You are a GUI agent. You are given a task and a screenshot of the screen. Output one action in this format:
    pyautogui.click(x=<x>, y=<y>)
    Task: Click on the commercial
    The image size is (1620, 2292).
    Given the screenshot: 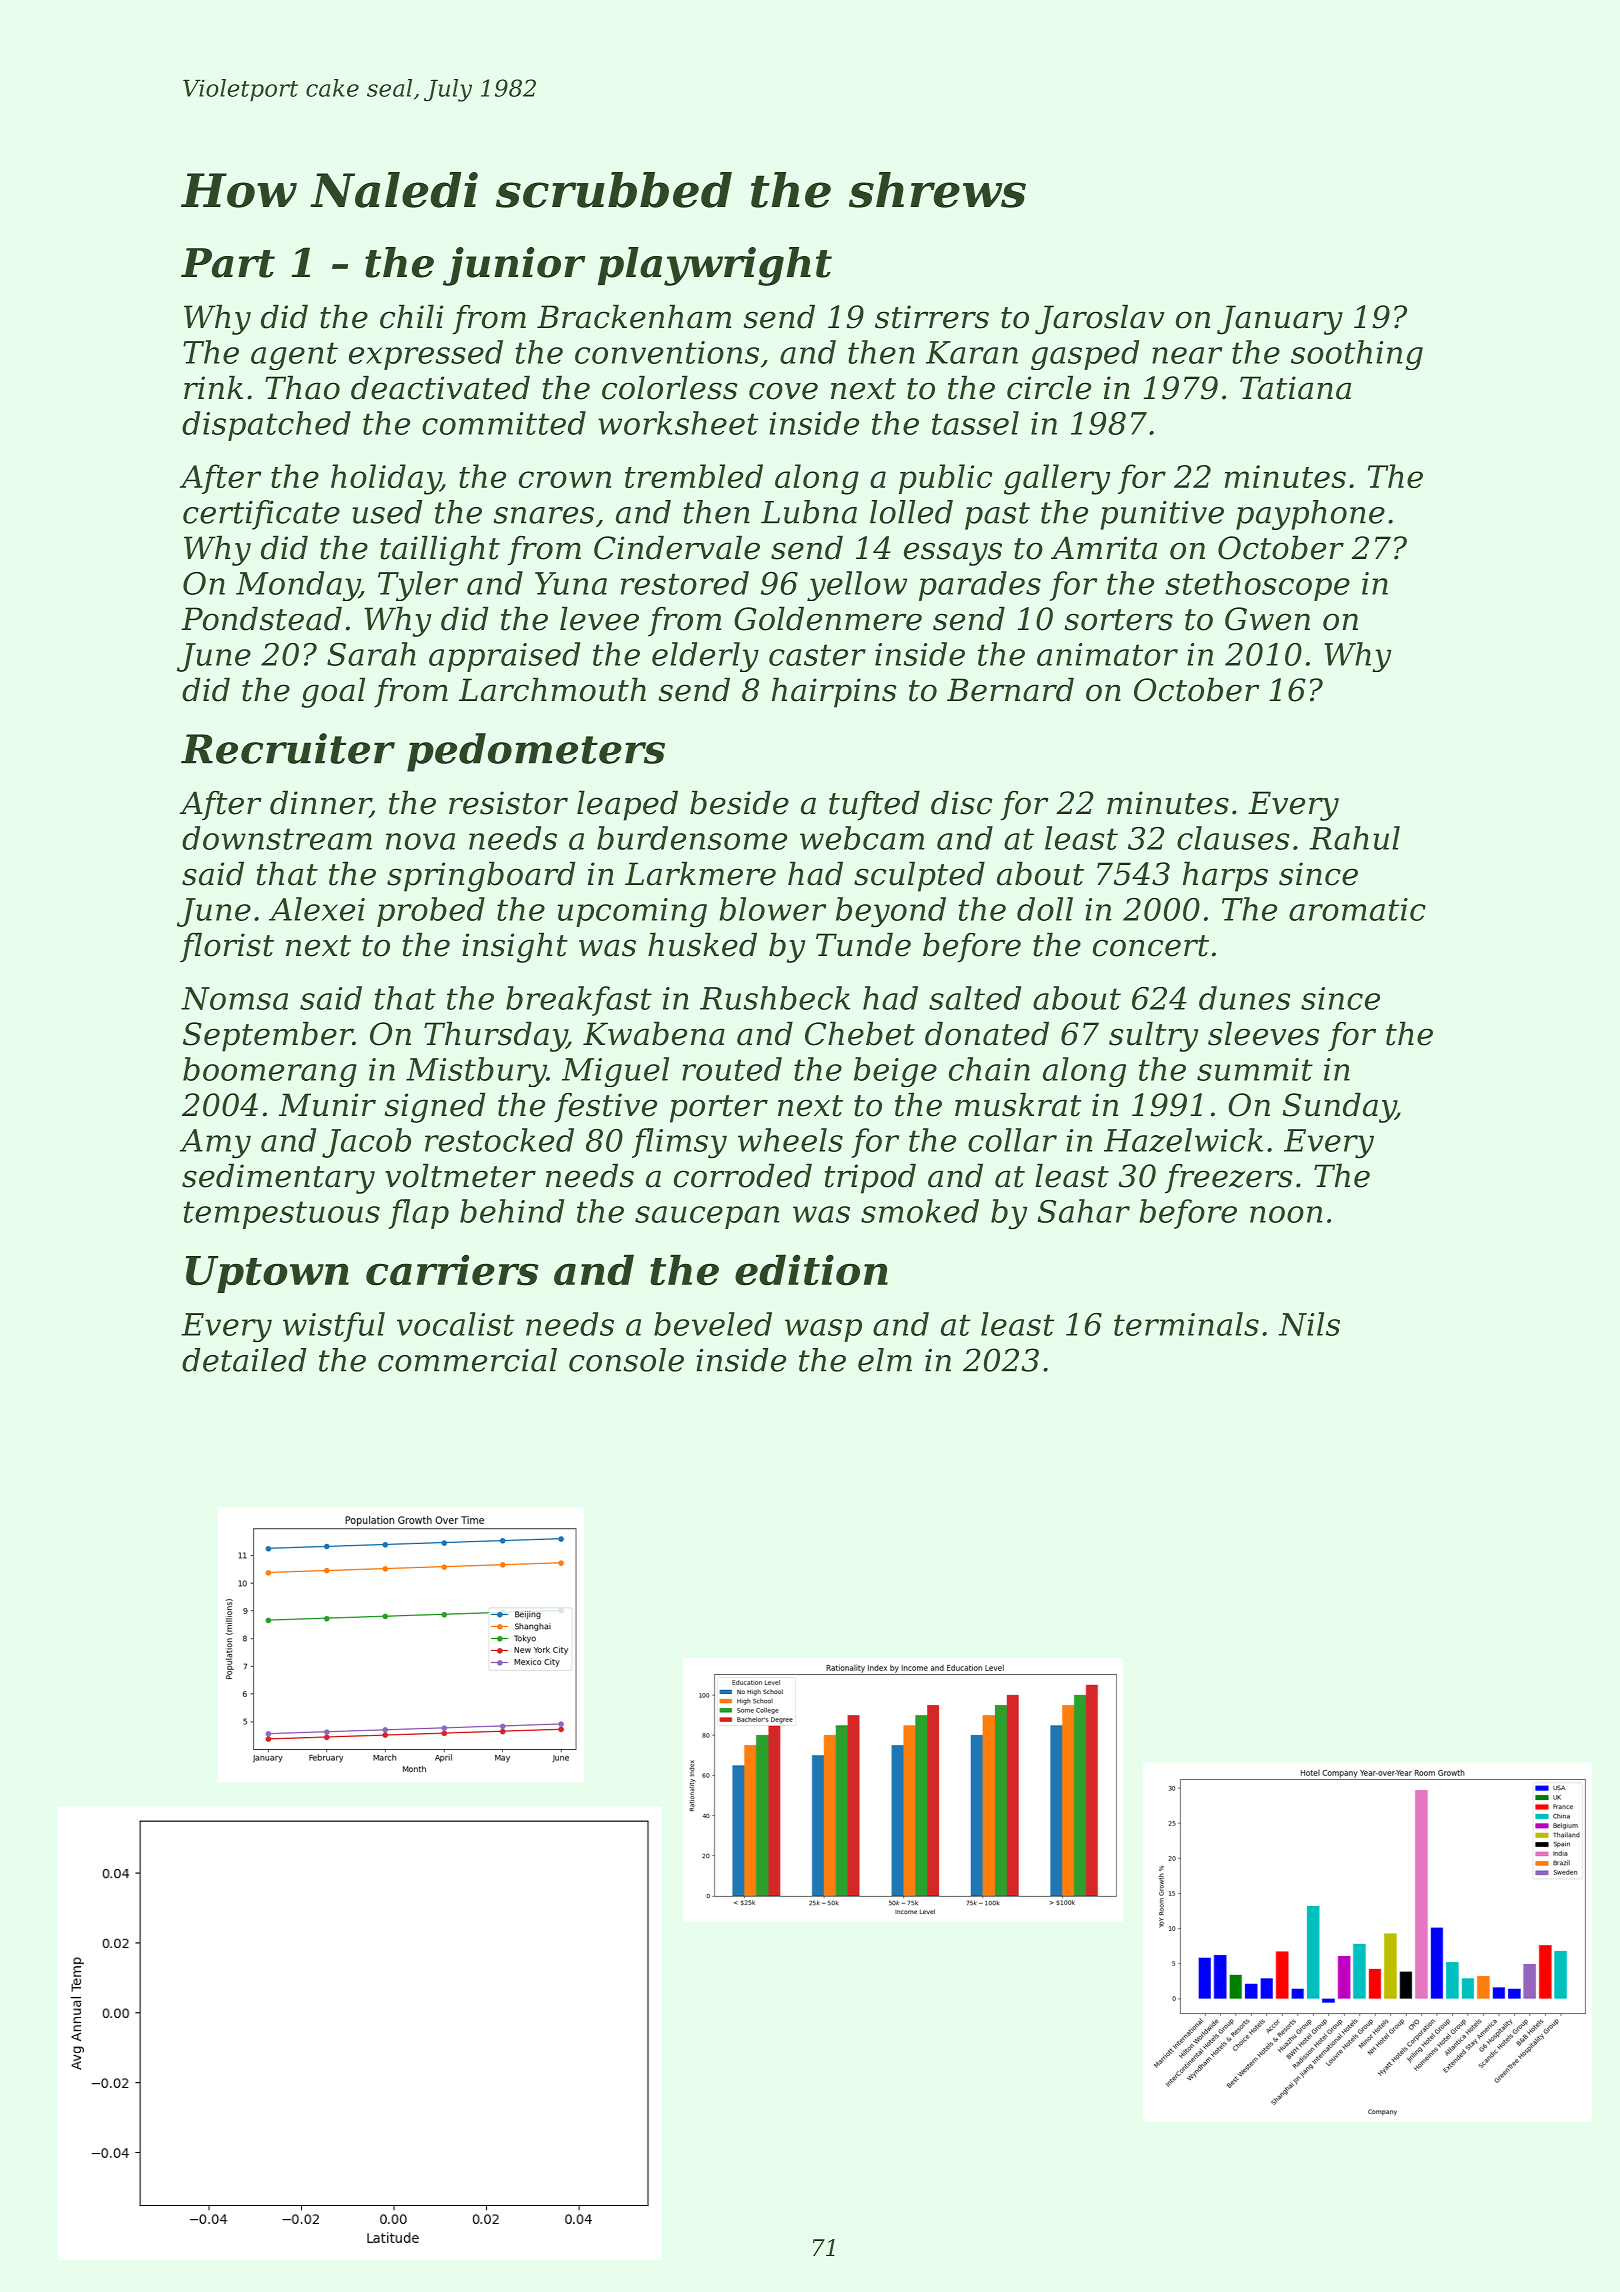 What is the action you would take?
    pyautogui.click(x=467, y=1360)
